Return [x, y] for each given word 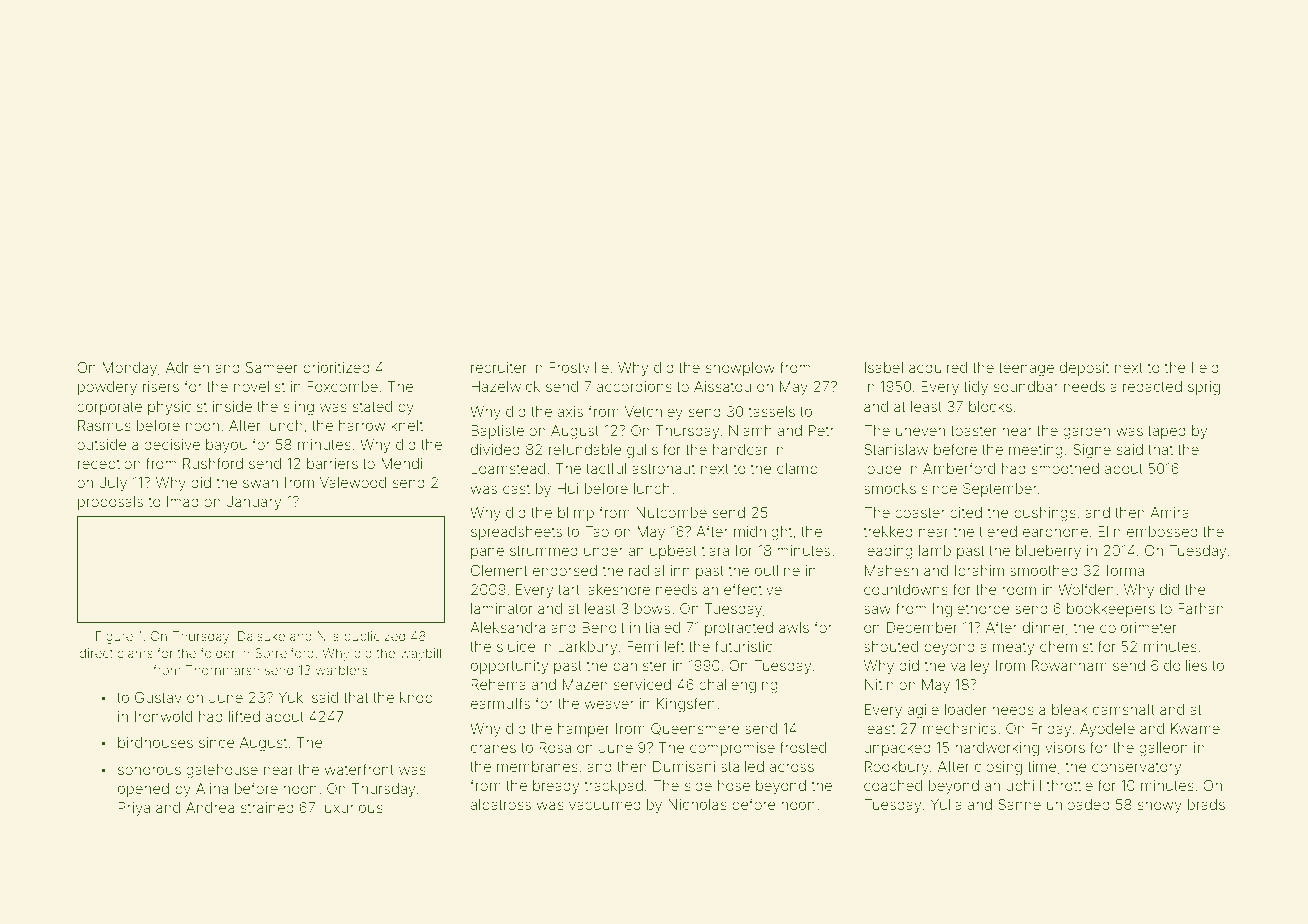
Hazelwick [505, 386]
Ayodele [1107, 730]
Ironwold [163, 716]
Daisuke [261, 636]
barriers [332, 463]
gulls [642, 451]
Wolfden [1086, 589]
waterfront [359, 769]
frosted [803, 747]
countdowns [906, 589]
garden [1086, 432]
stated [372, 406]
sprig [1204, 388]
